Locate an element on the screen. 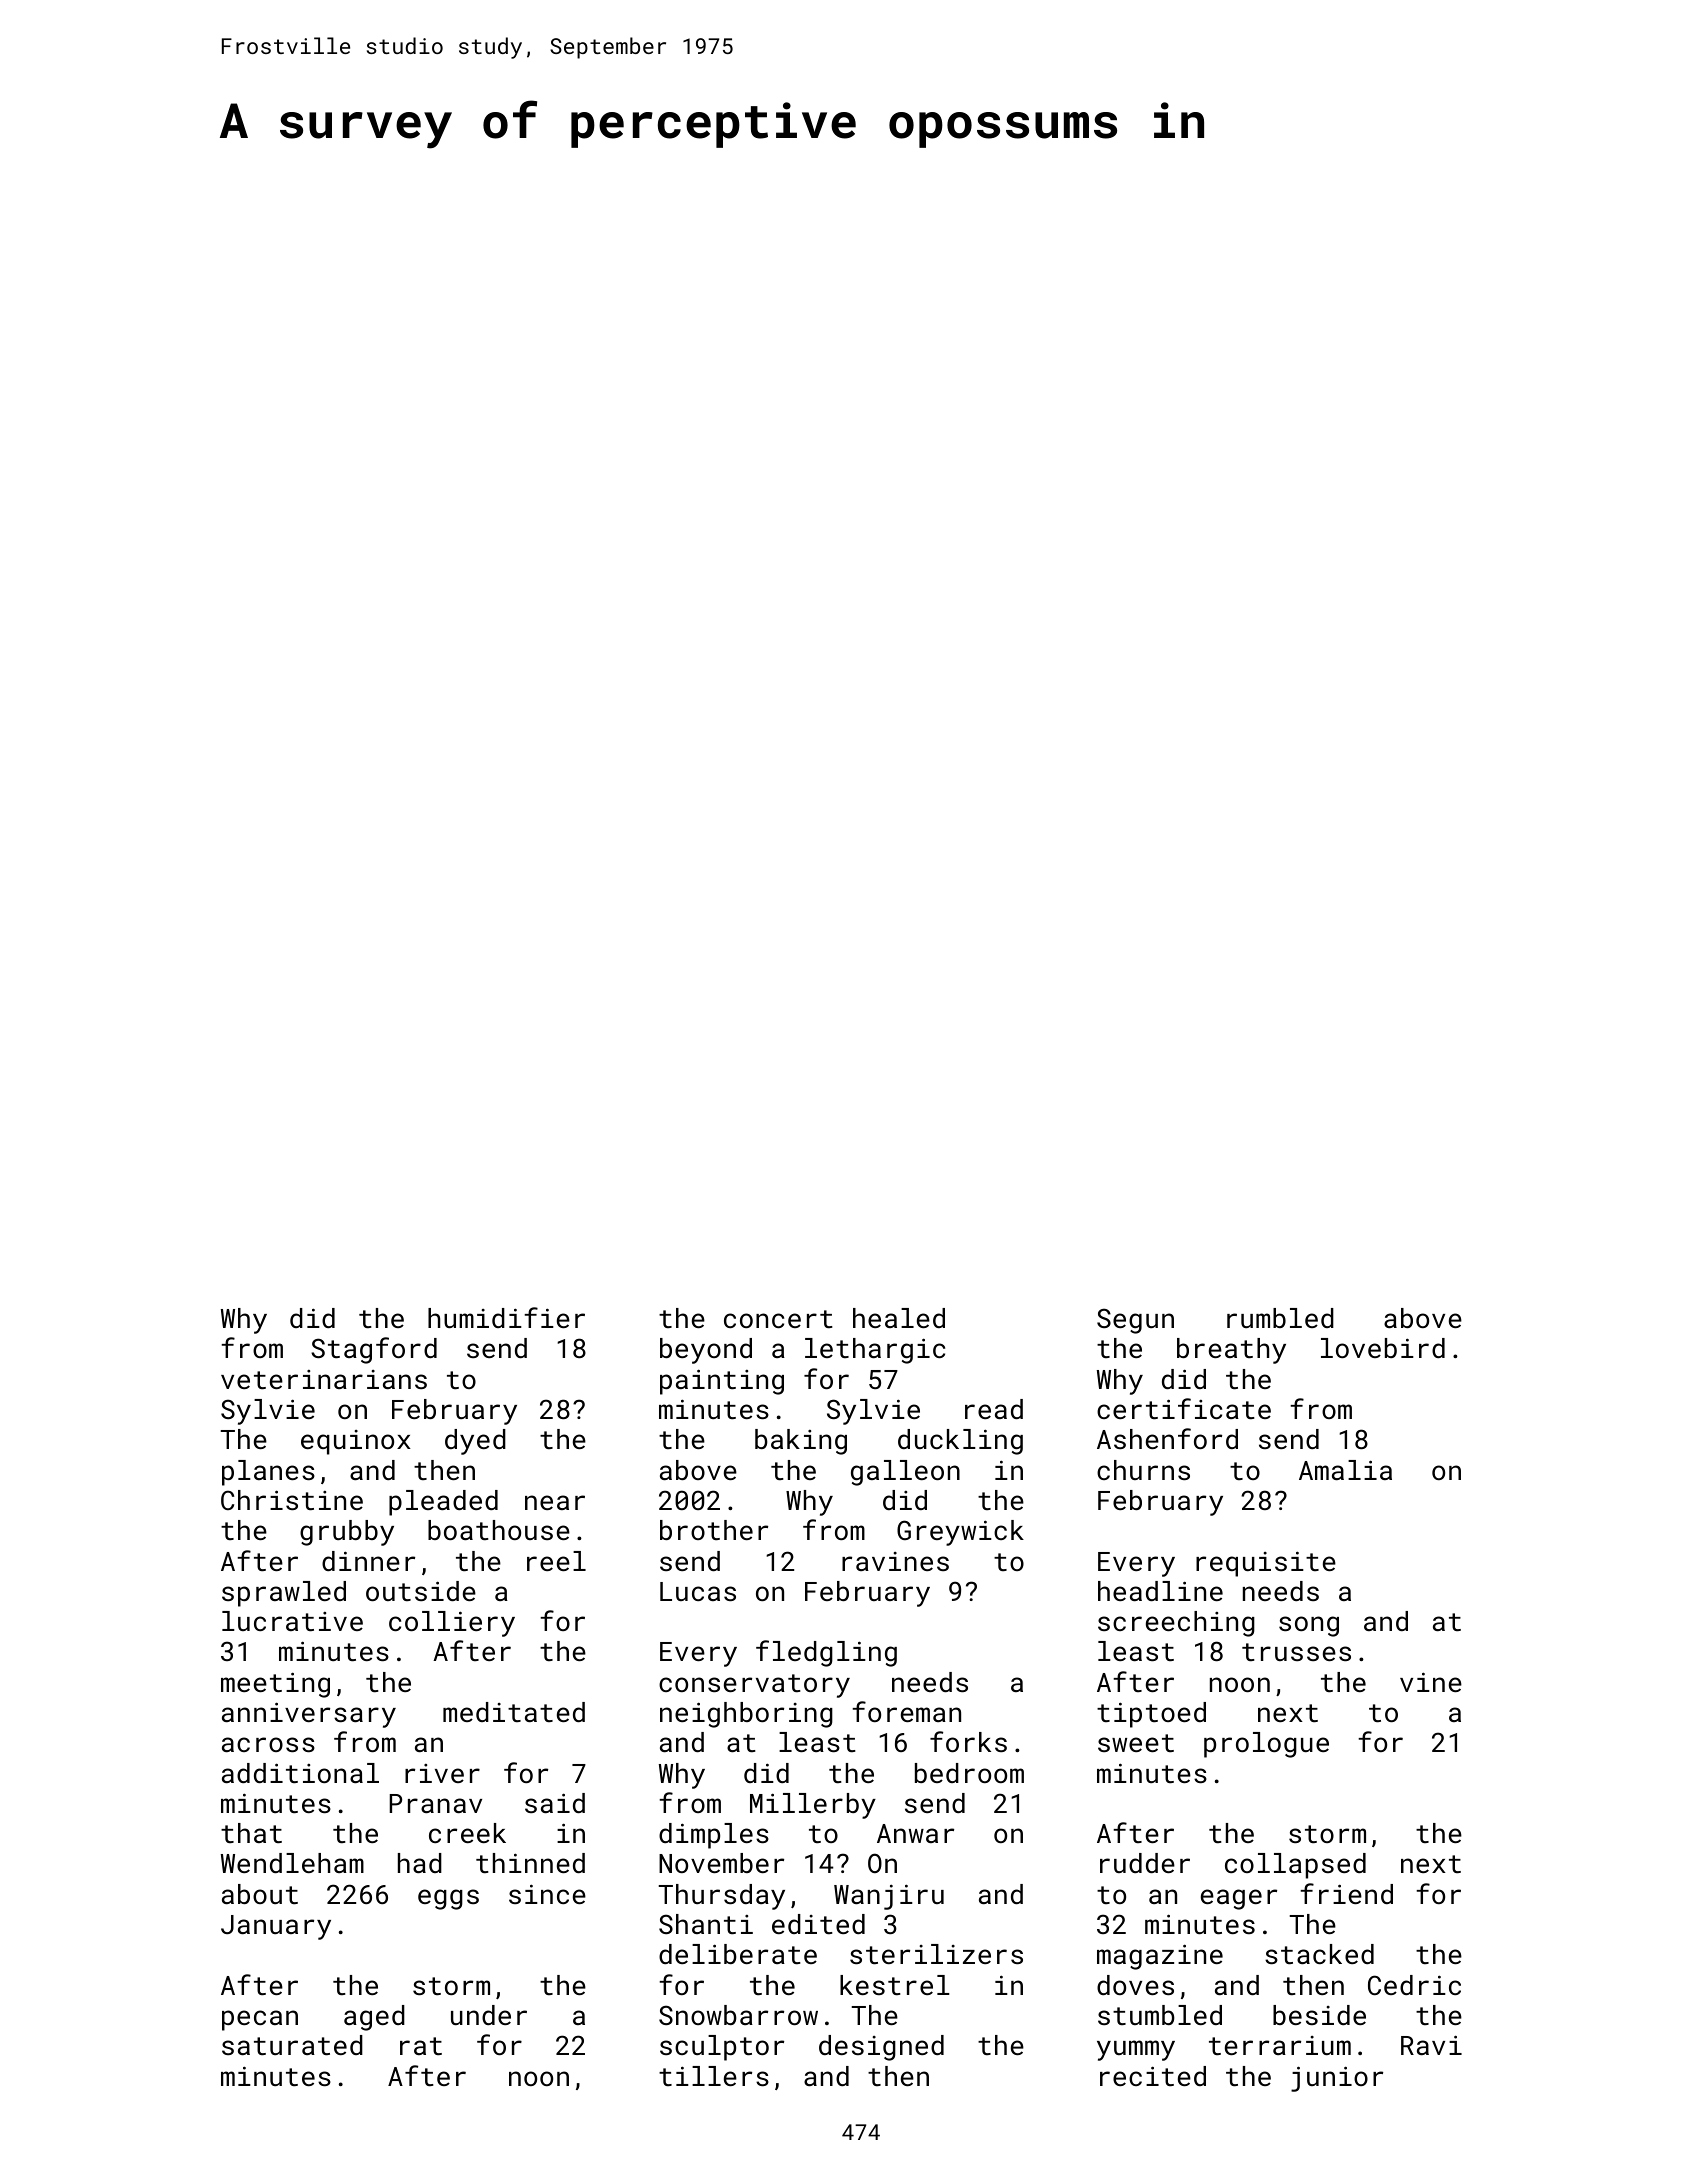 The height and width of the screenshot is (2178, 1683). Greywick is located at coordinates (960, 1533).
